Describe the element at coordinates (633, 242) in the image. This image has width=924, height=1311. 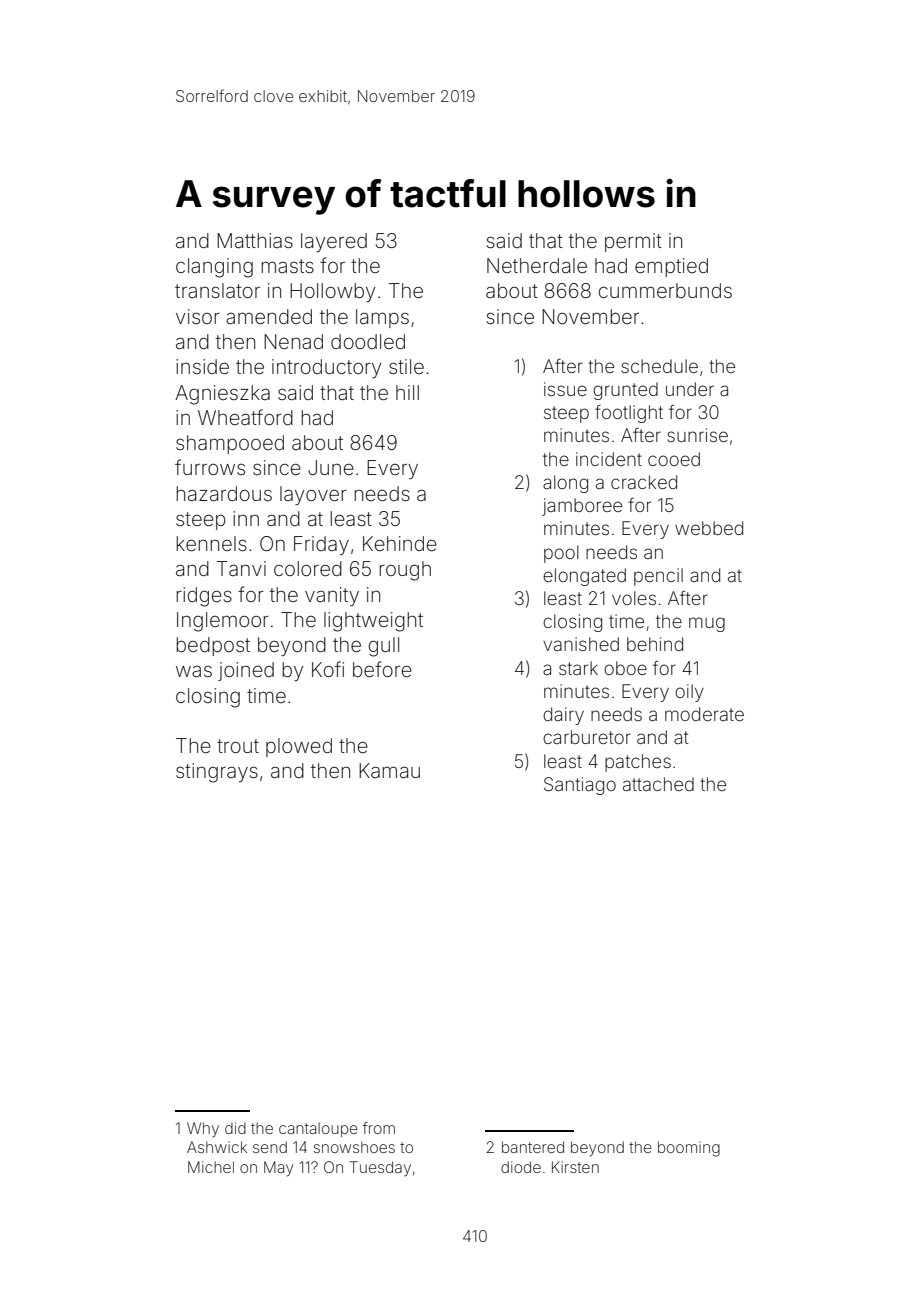
I see `permit` at that location.
